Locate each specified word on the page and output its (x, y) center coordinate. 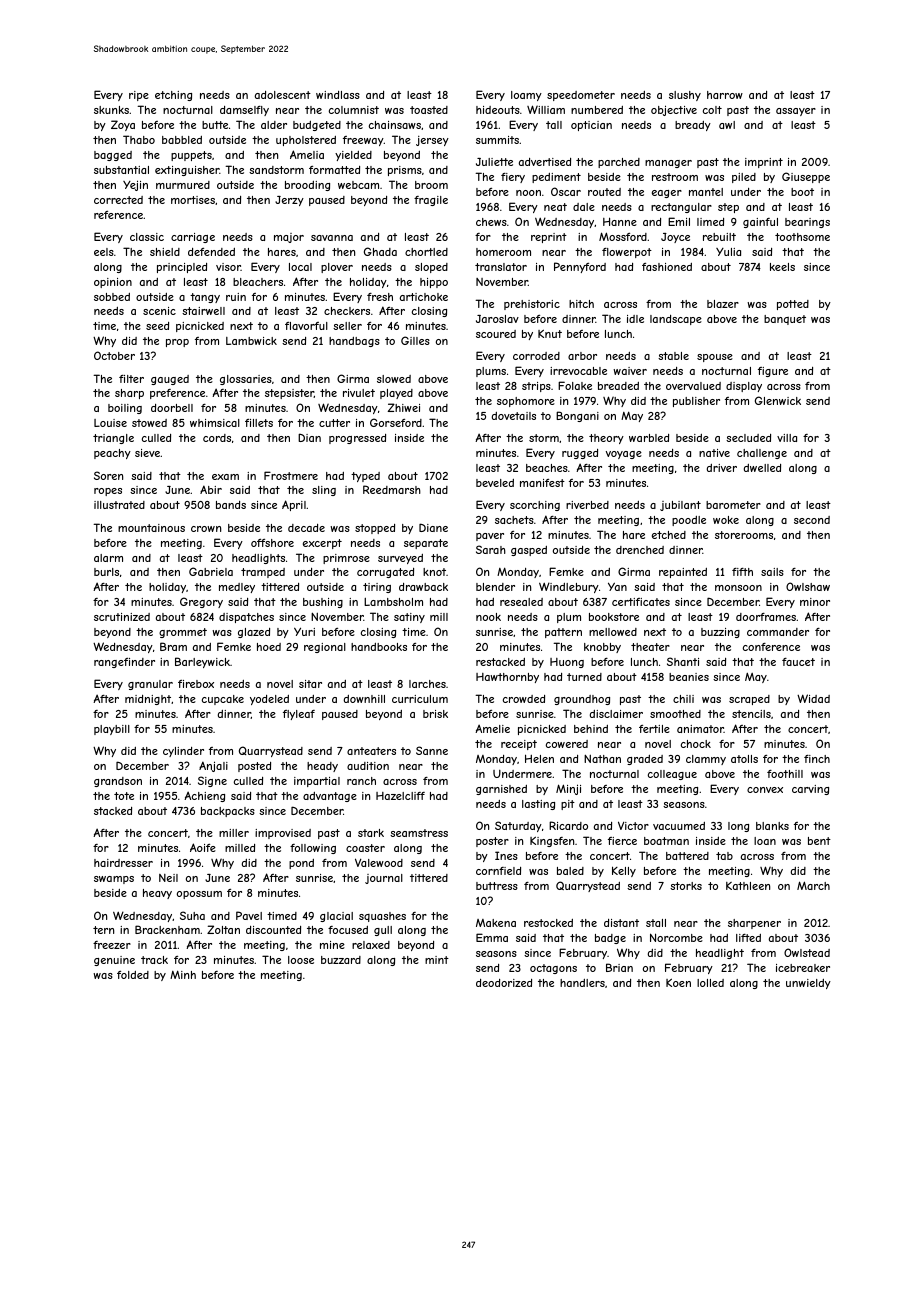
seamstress (419, 833)
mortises (193, 200)
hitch (581, 304)
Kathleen (748, 886)
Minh (183, 974)
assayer (796, 112)
